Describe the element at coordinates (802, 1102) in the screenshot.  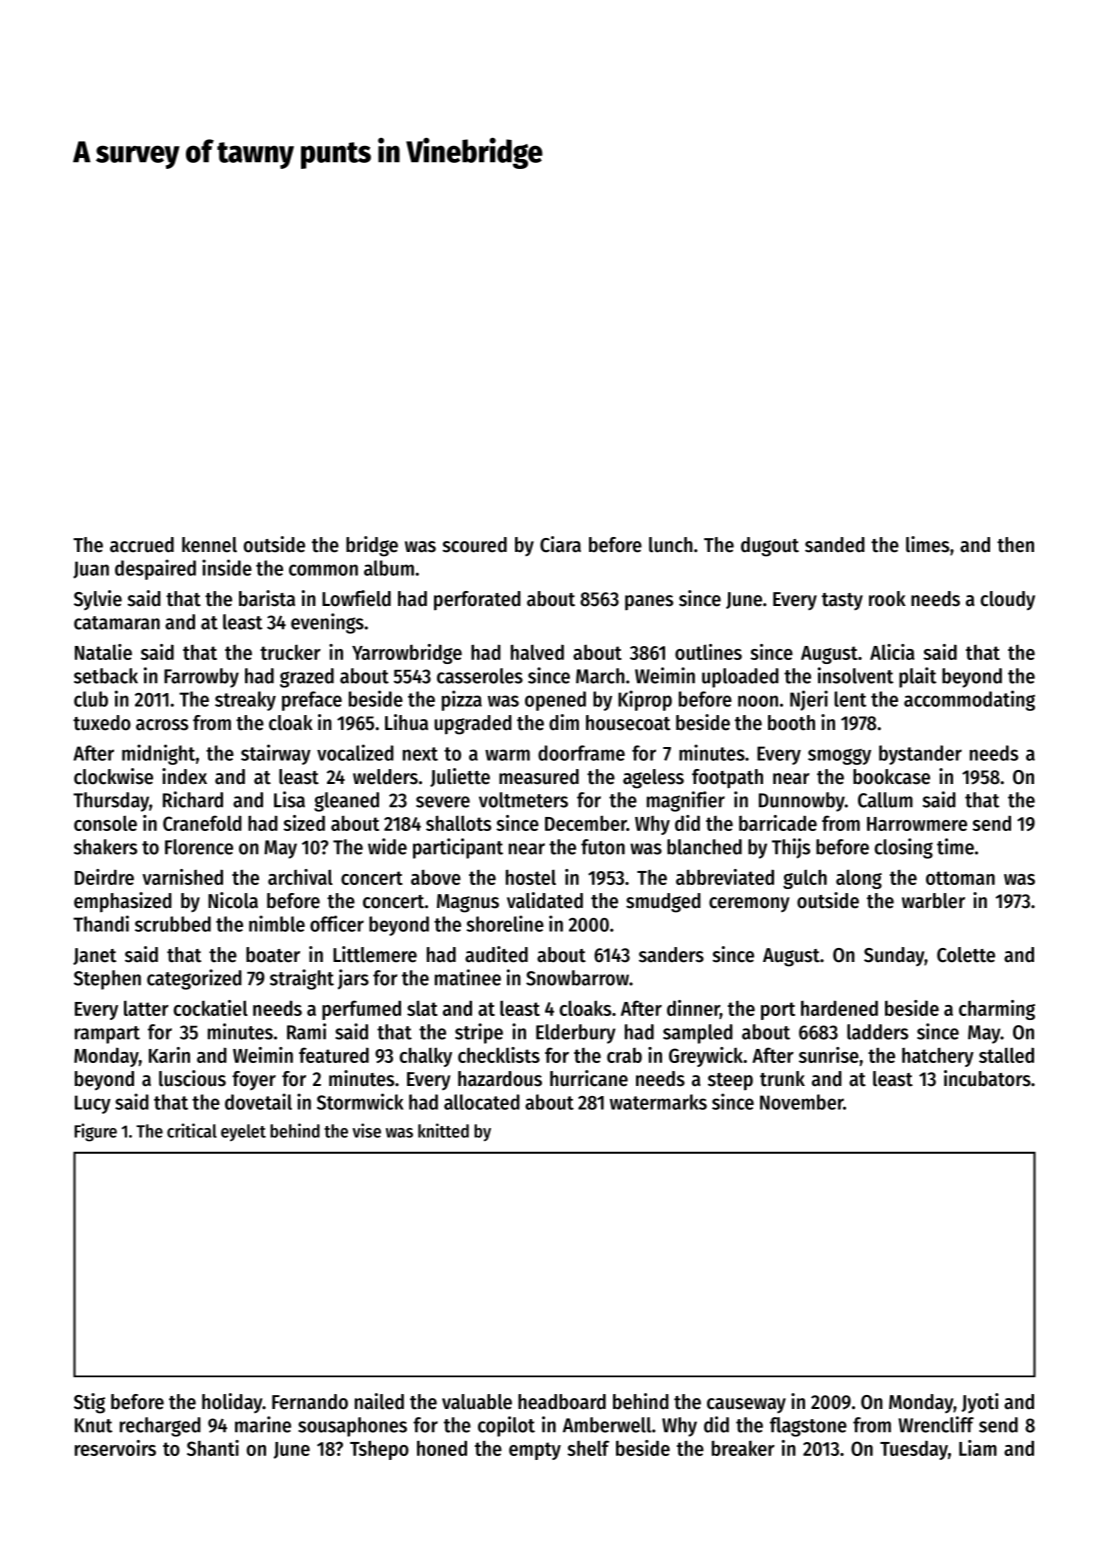
I see `November` at that location.
